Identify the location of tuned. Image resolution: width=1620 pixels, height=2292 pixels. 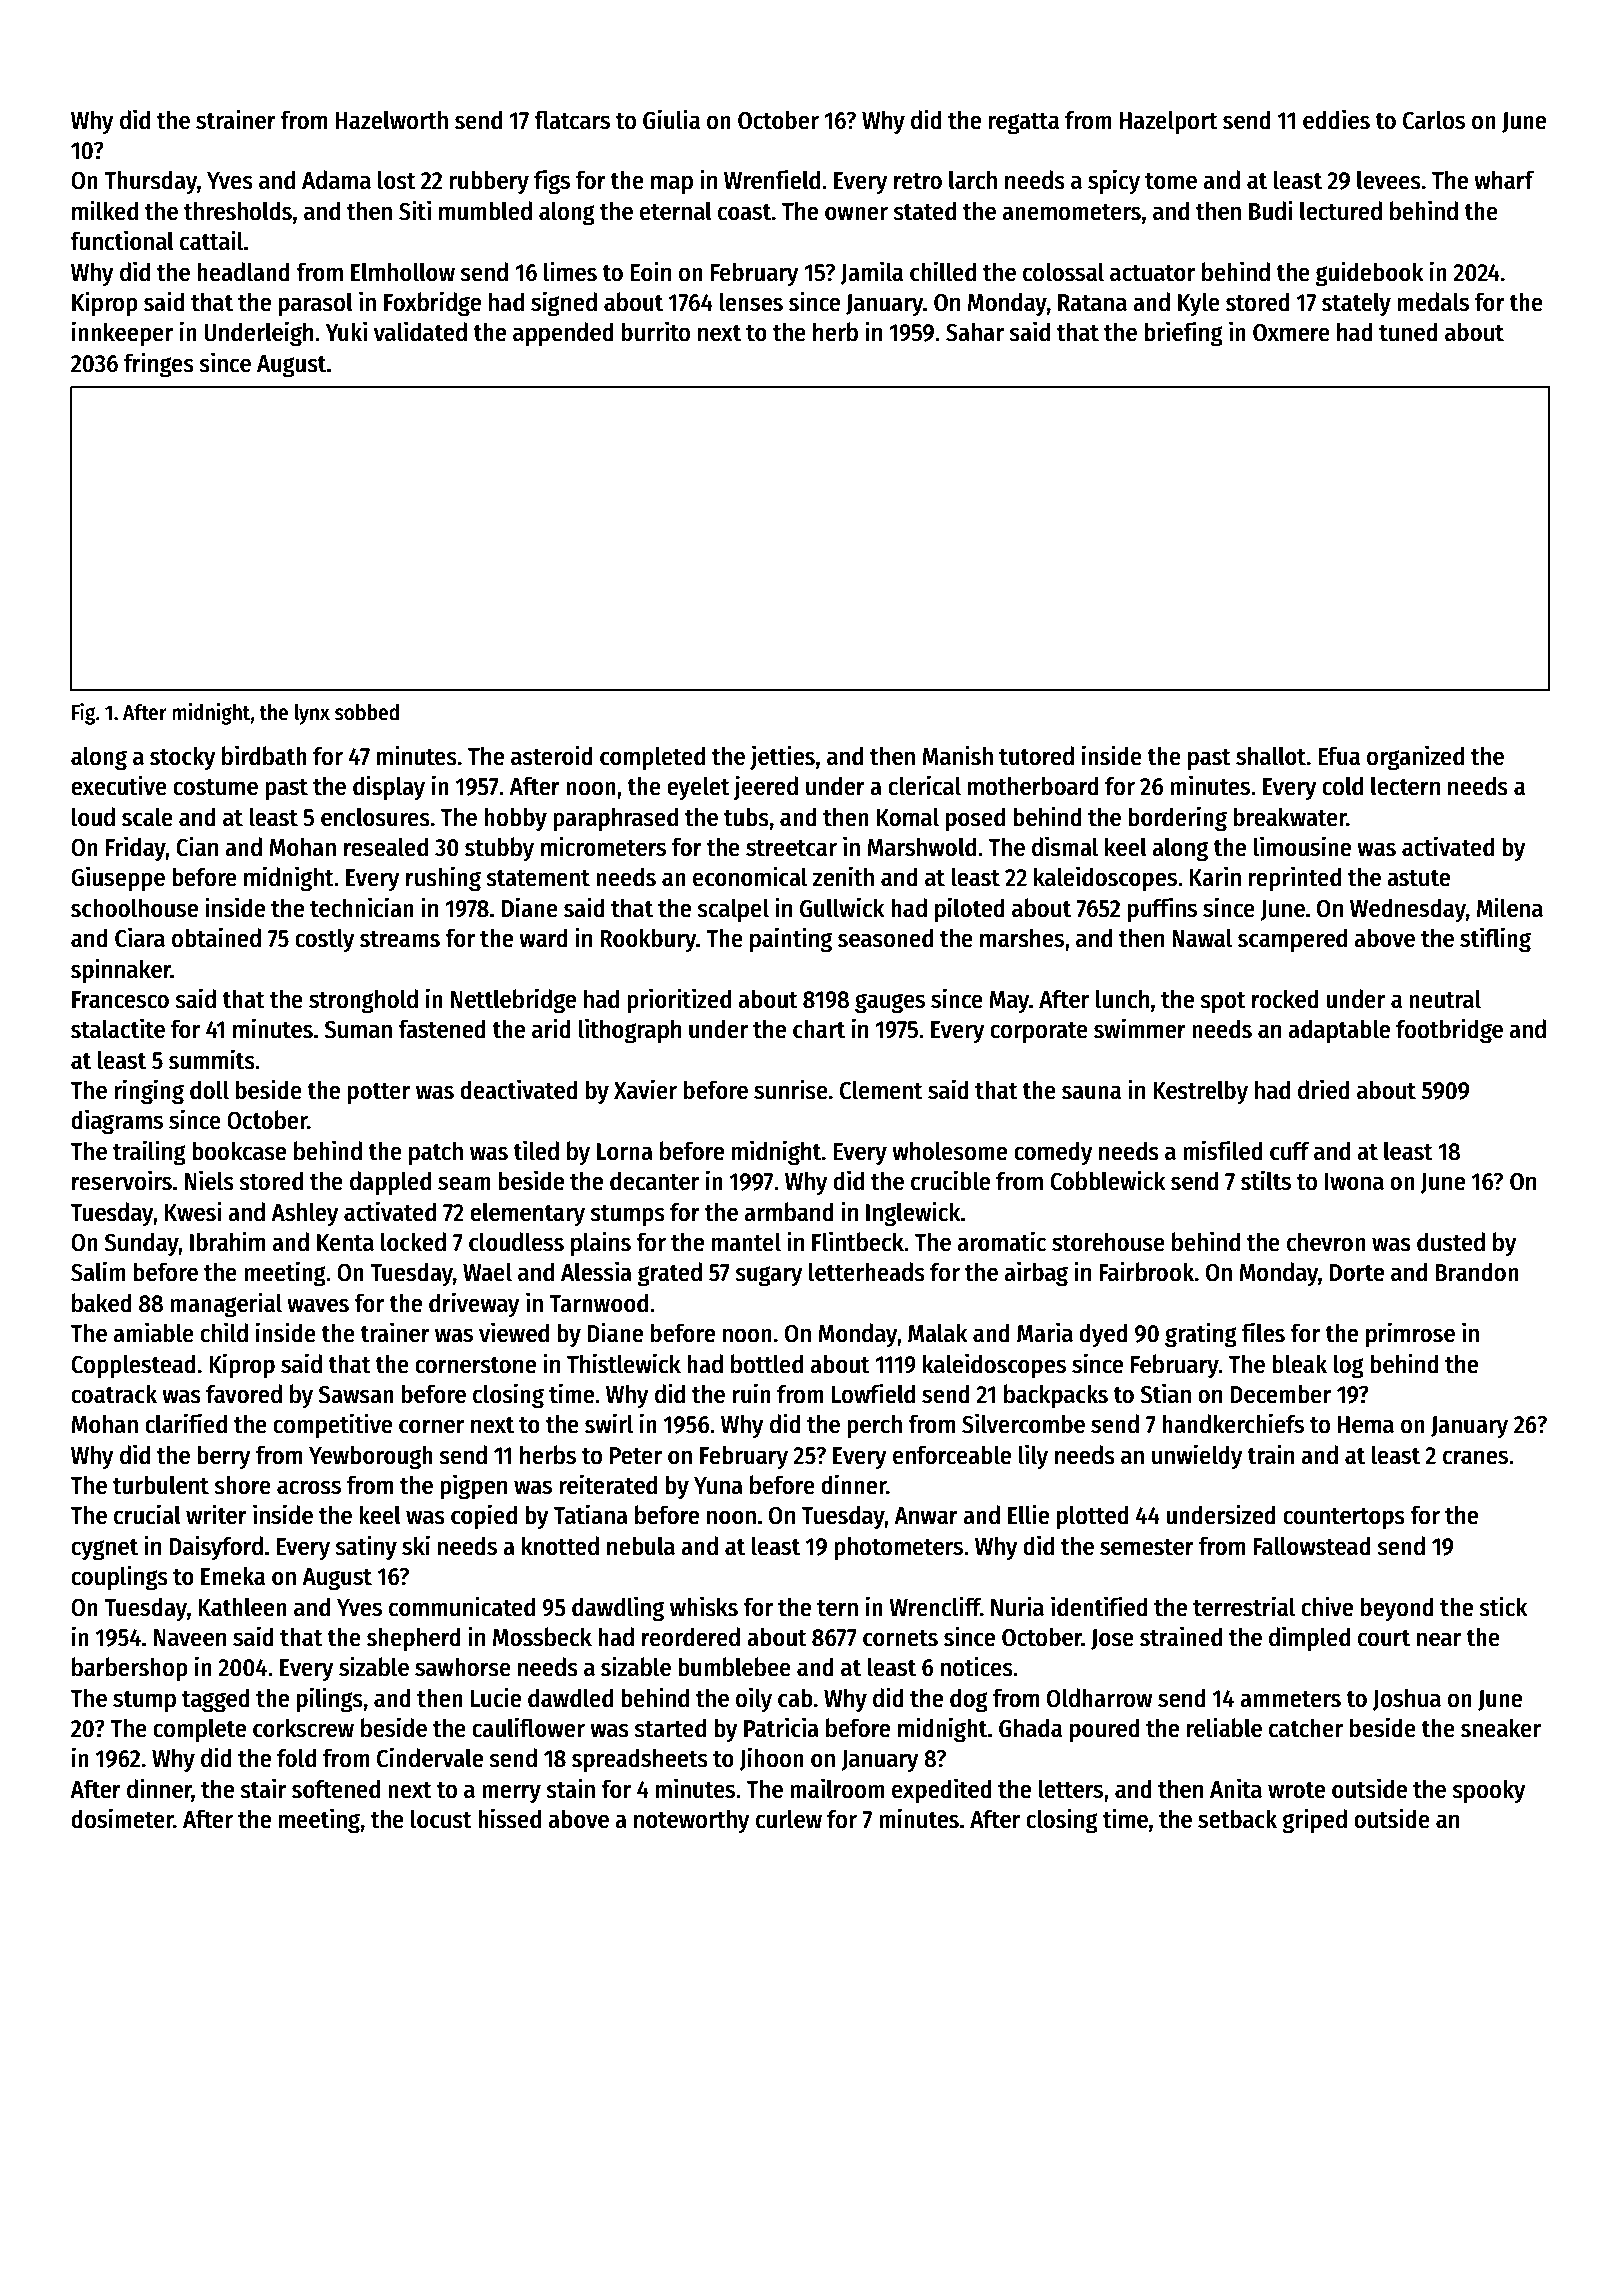
(1408, 332).
